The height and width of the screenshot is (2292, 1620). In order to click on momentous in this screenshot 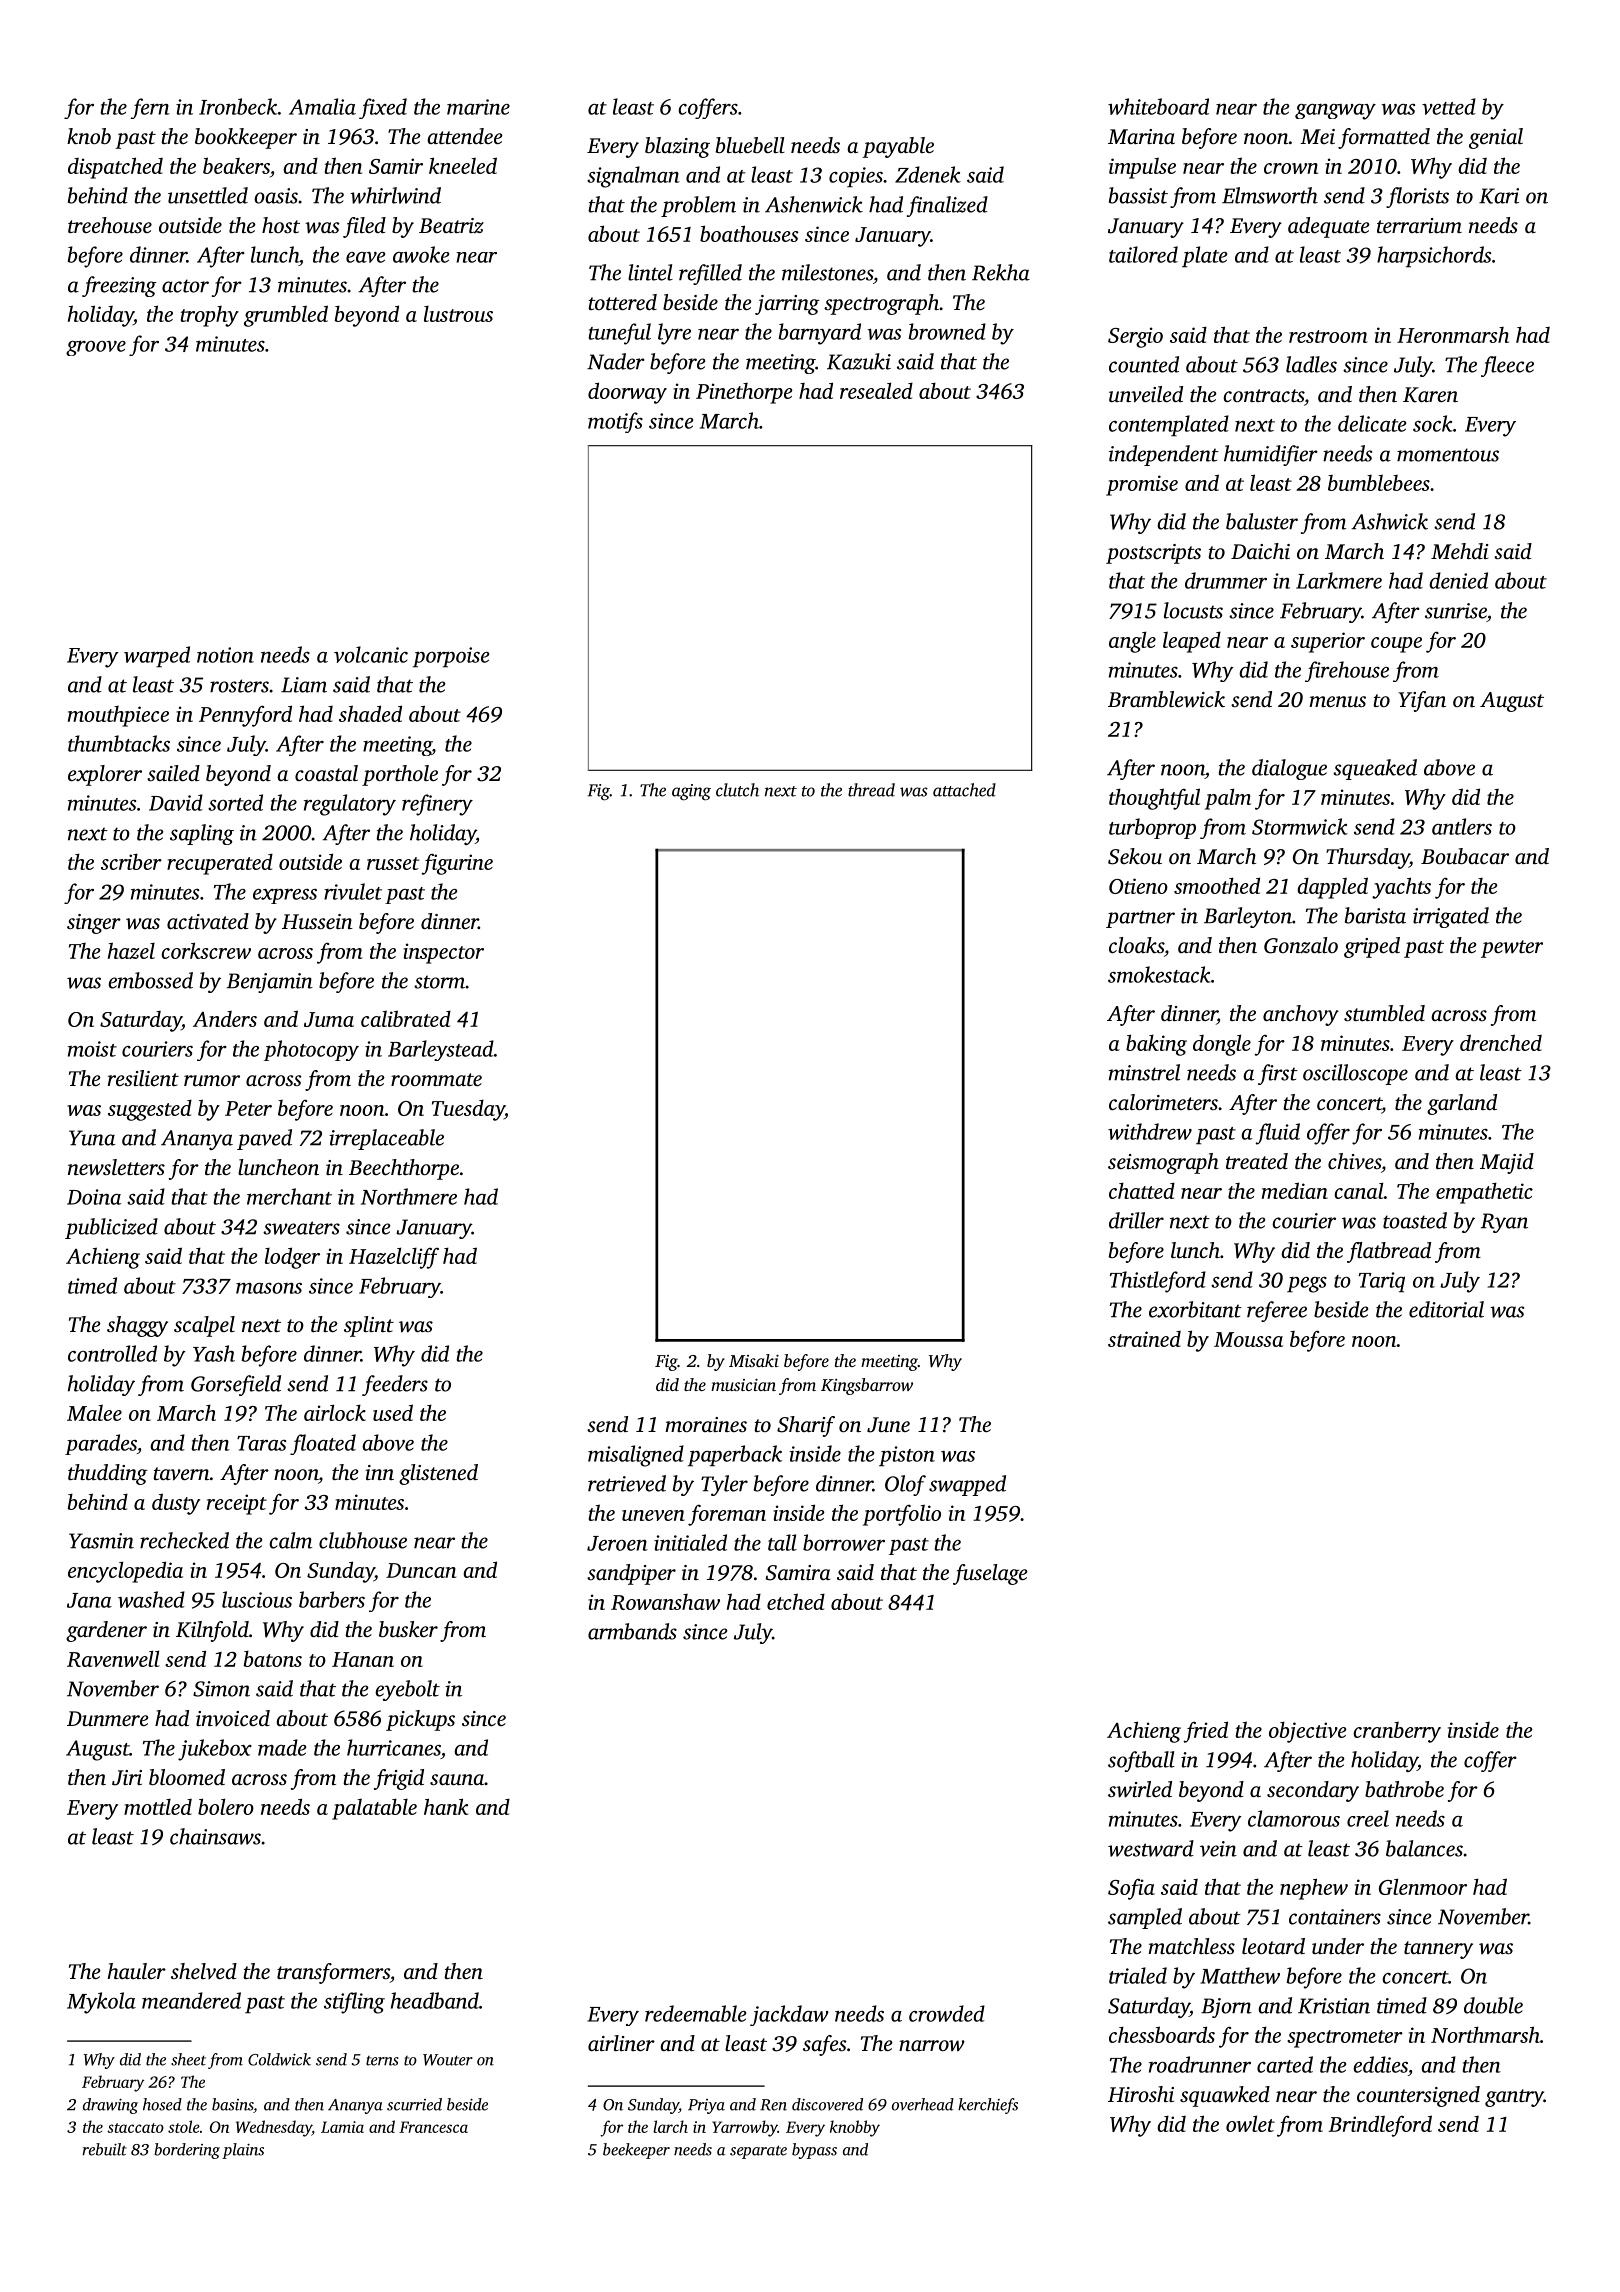, I will do `click(1448, 455)`.
